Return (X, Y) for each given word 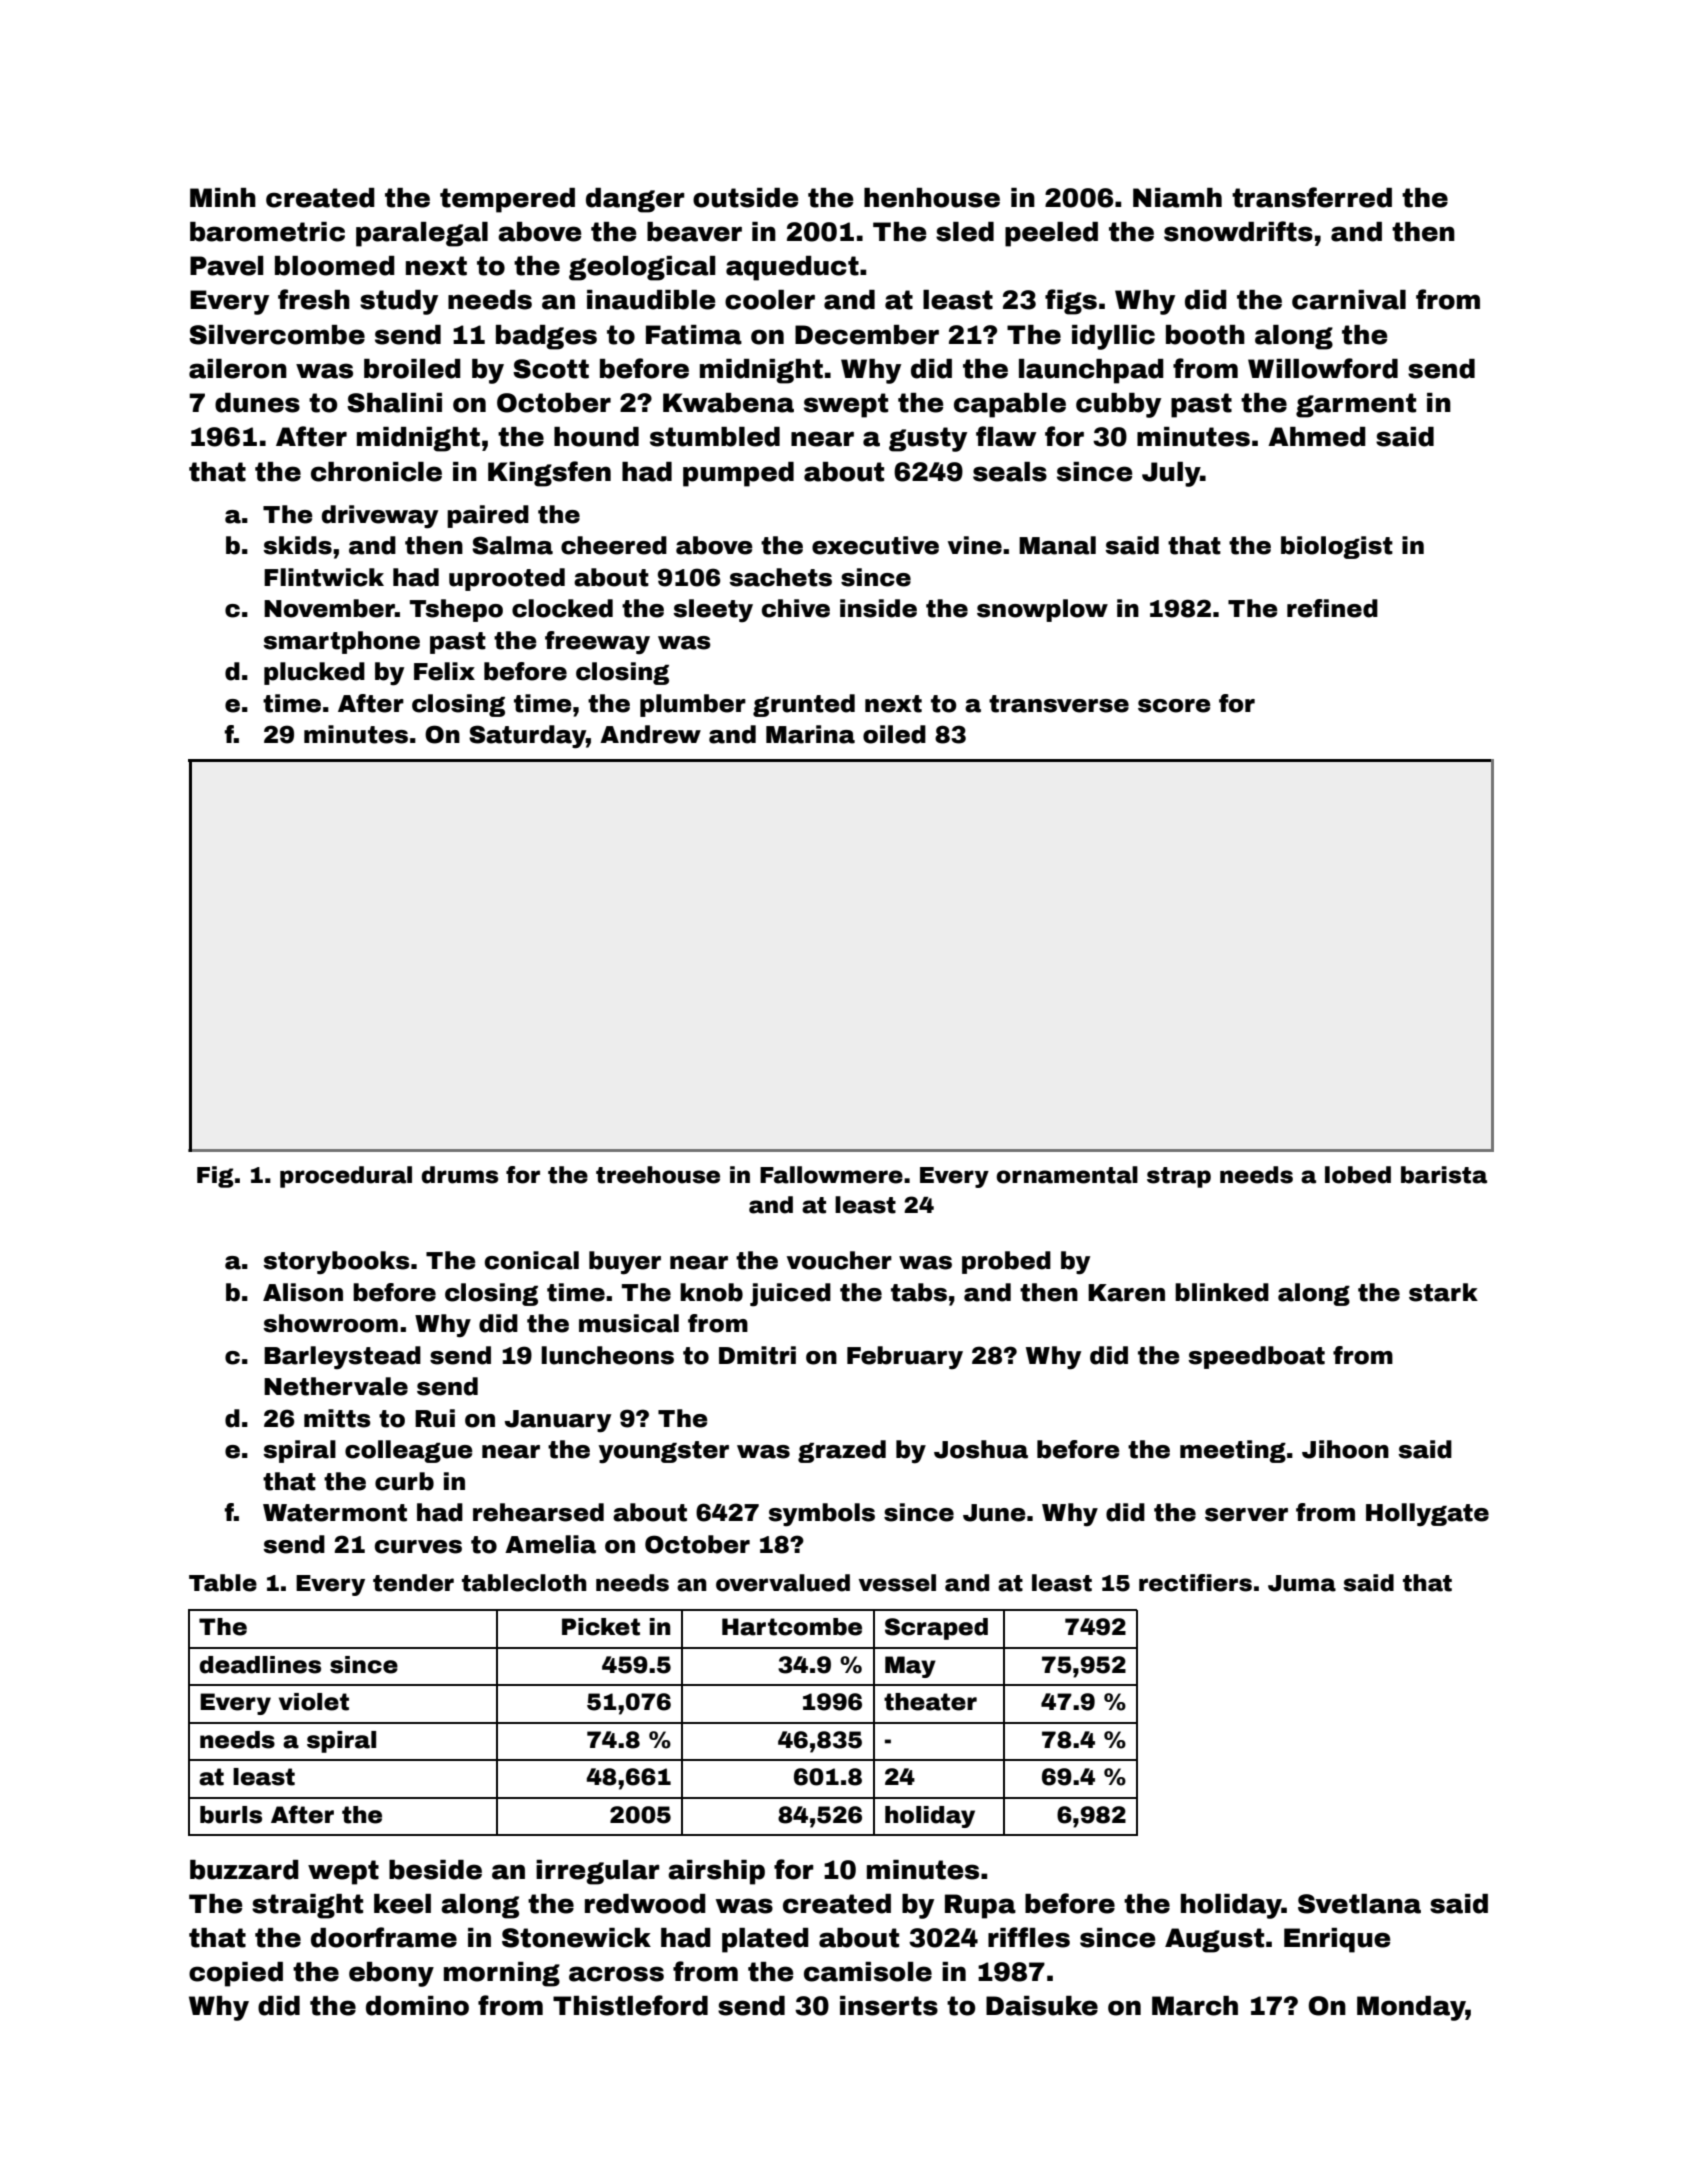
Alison (303, 1292)
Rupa (980, 1906)
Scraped (936, 1629)
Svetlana (1359, 1904)
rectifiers (1195, 1583)
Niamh (1177, 198)
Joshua (981, 1449)
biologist (1337, 547)
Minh (223, 197)
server (1246, 1515)
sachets (781, 577)
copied (236, 1974)
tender (413, 1583)
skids (298, 545)
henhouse (932, 198)
